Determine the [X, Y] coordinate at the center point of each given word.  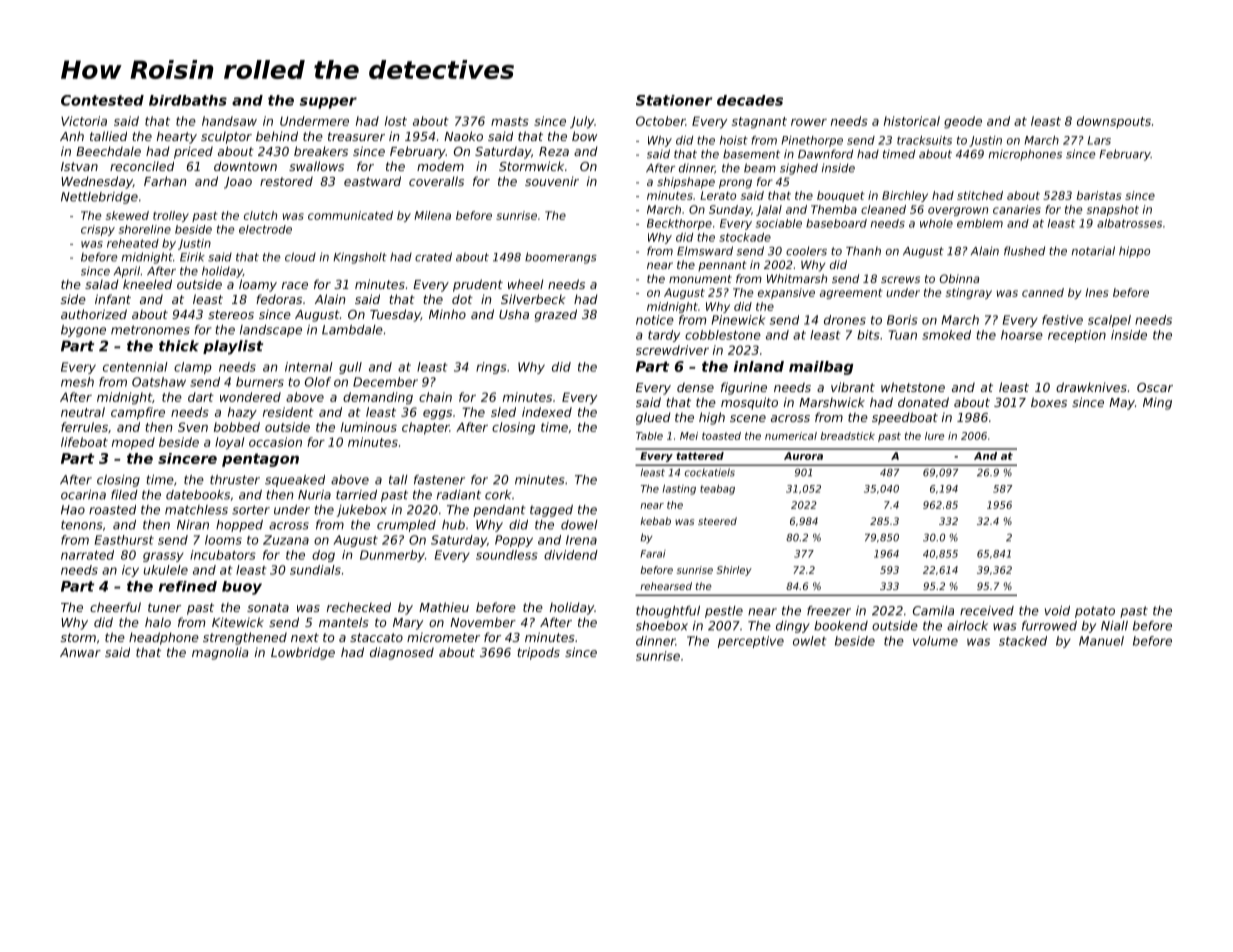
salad [102, 284]
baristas [1099, 195]
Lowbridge [303, 653]
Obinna [959, 278]
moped [133, 443]
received [987, 611]
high [712, 418]
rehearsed [666, 586]
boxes [1049, 402]
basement [751, 154]
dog [323, 556]
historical [912, 121]
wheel [525, 284]
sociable [779, 223]
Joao [238, 183]
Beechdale [108, 151]
